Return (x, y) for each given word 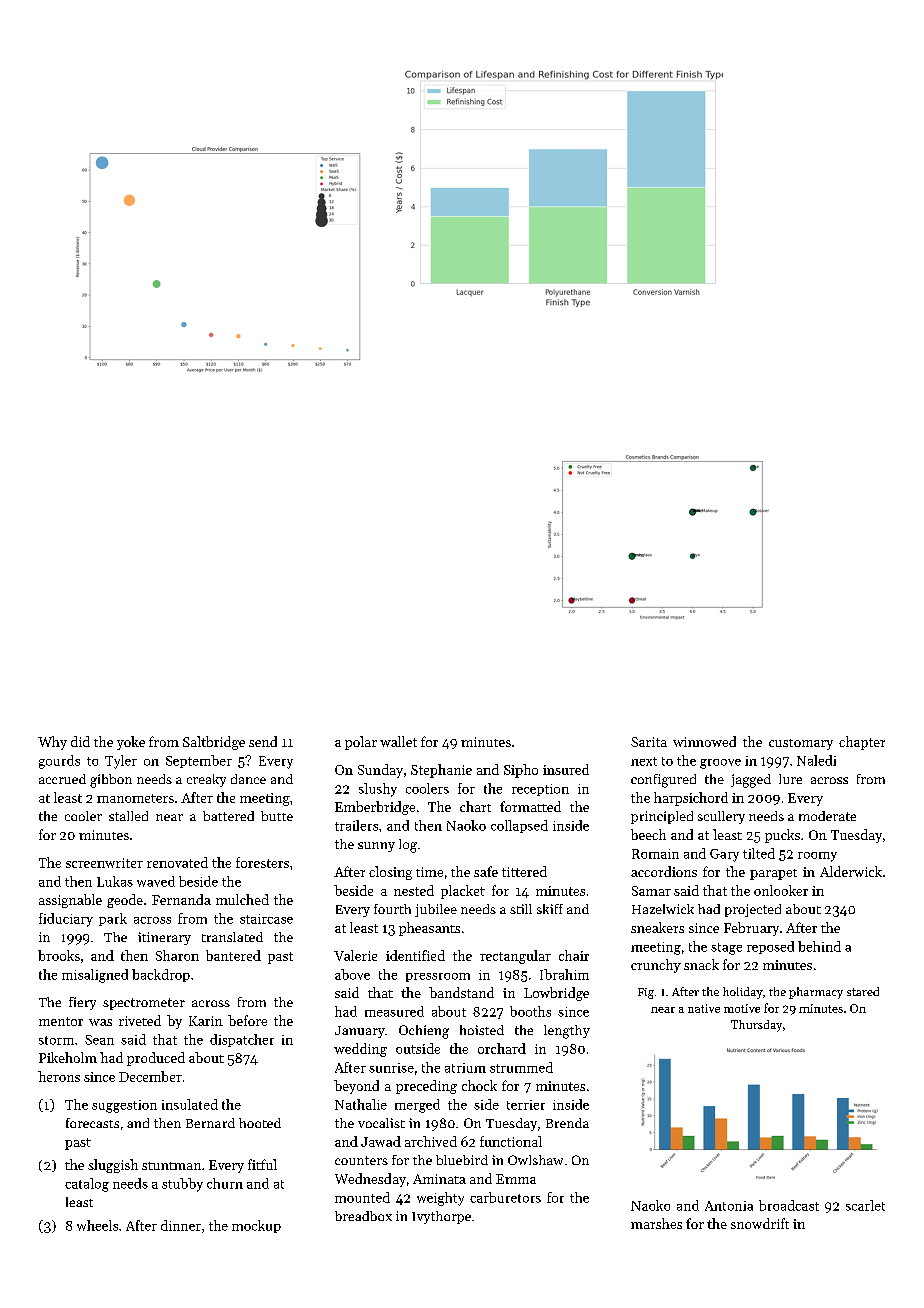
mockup (256, 1226)
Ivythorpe (441, 1217)
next (644, 761)
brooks (59, 955)
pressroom (438, 977)
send (263, 741)
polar (361, 743)
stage (726, 949)
